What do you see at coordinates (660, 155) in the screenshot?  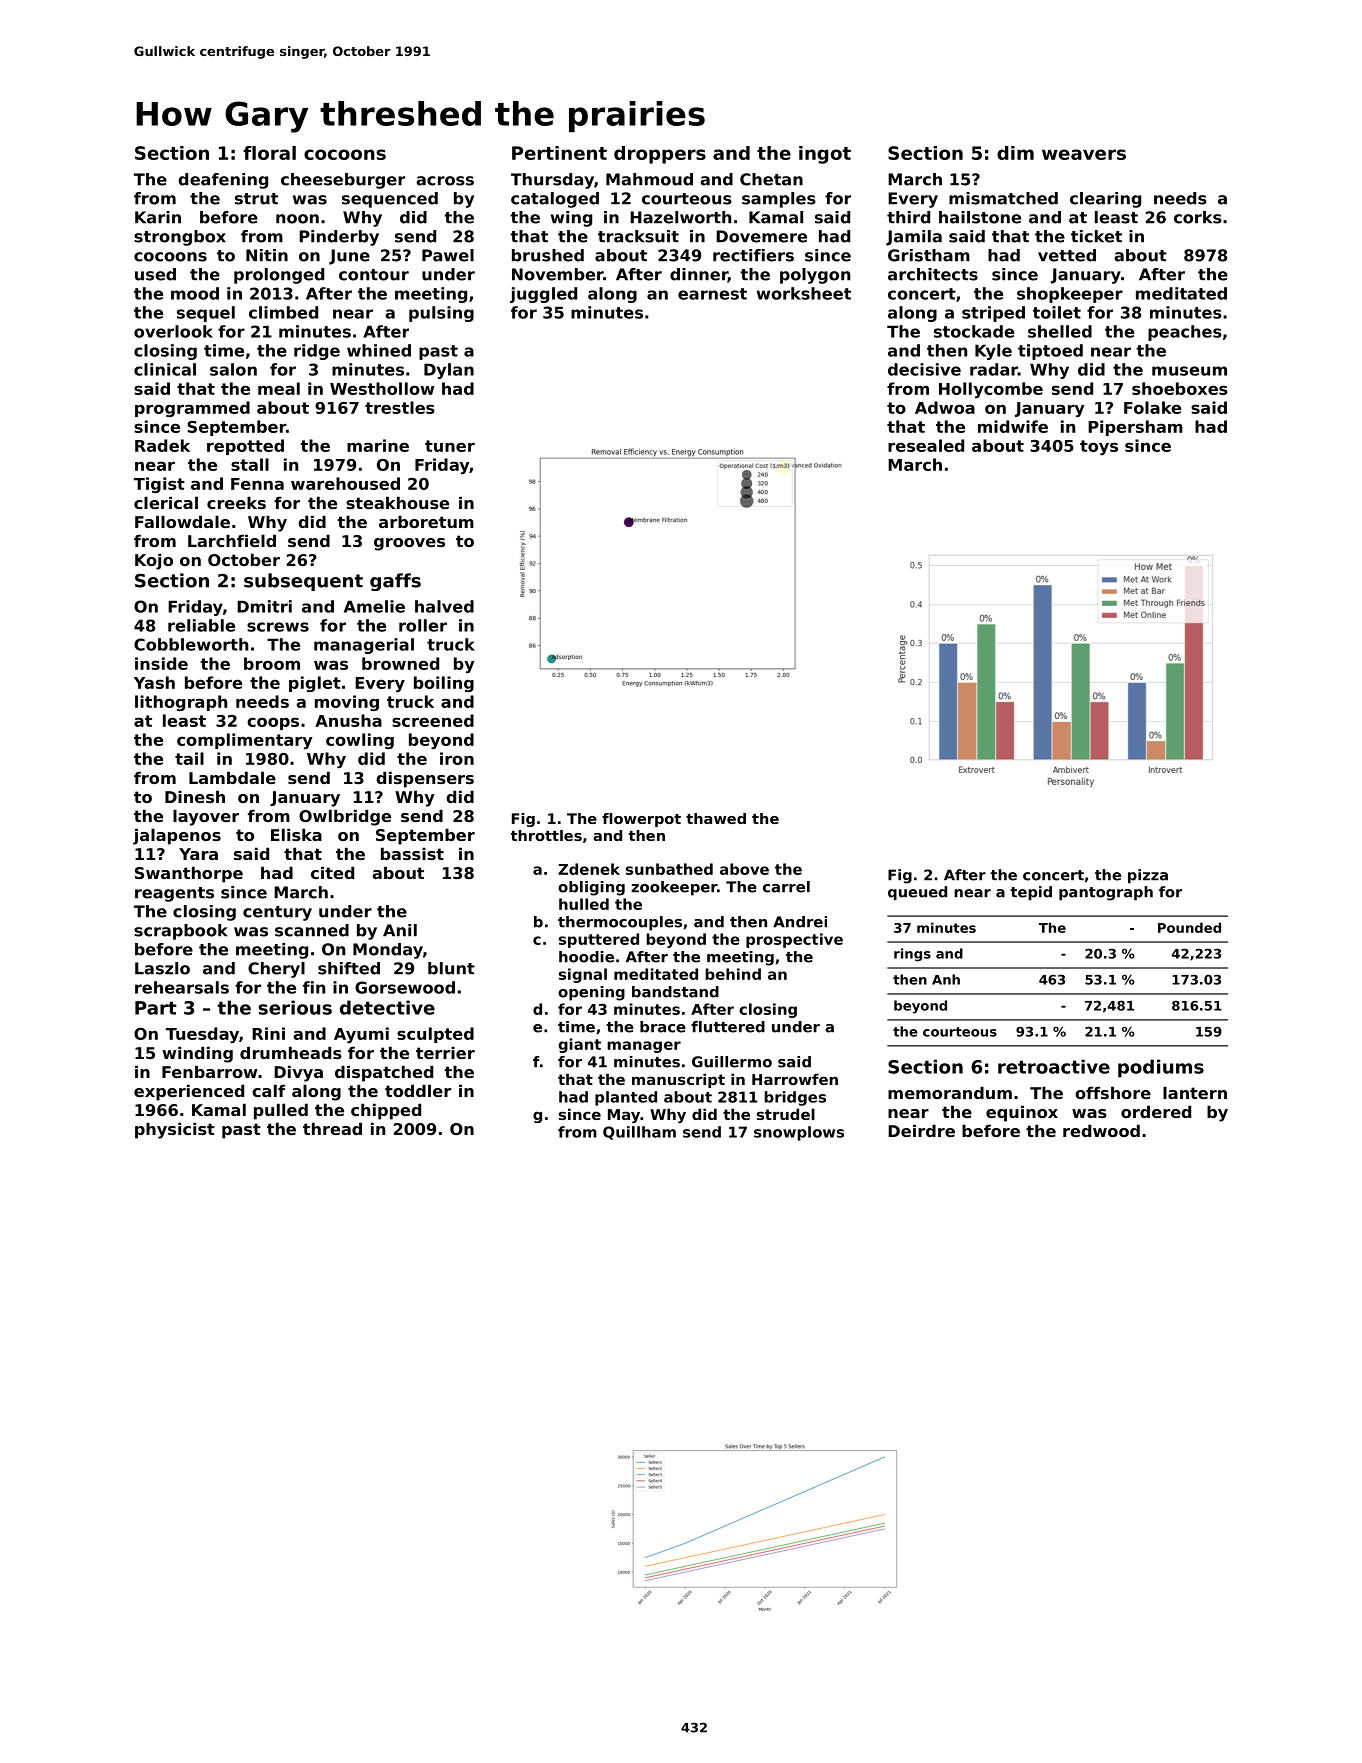 I see `droppers` at bounding box center [660, 155].
